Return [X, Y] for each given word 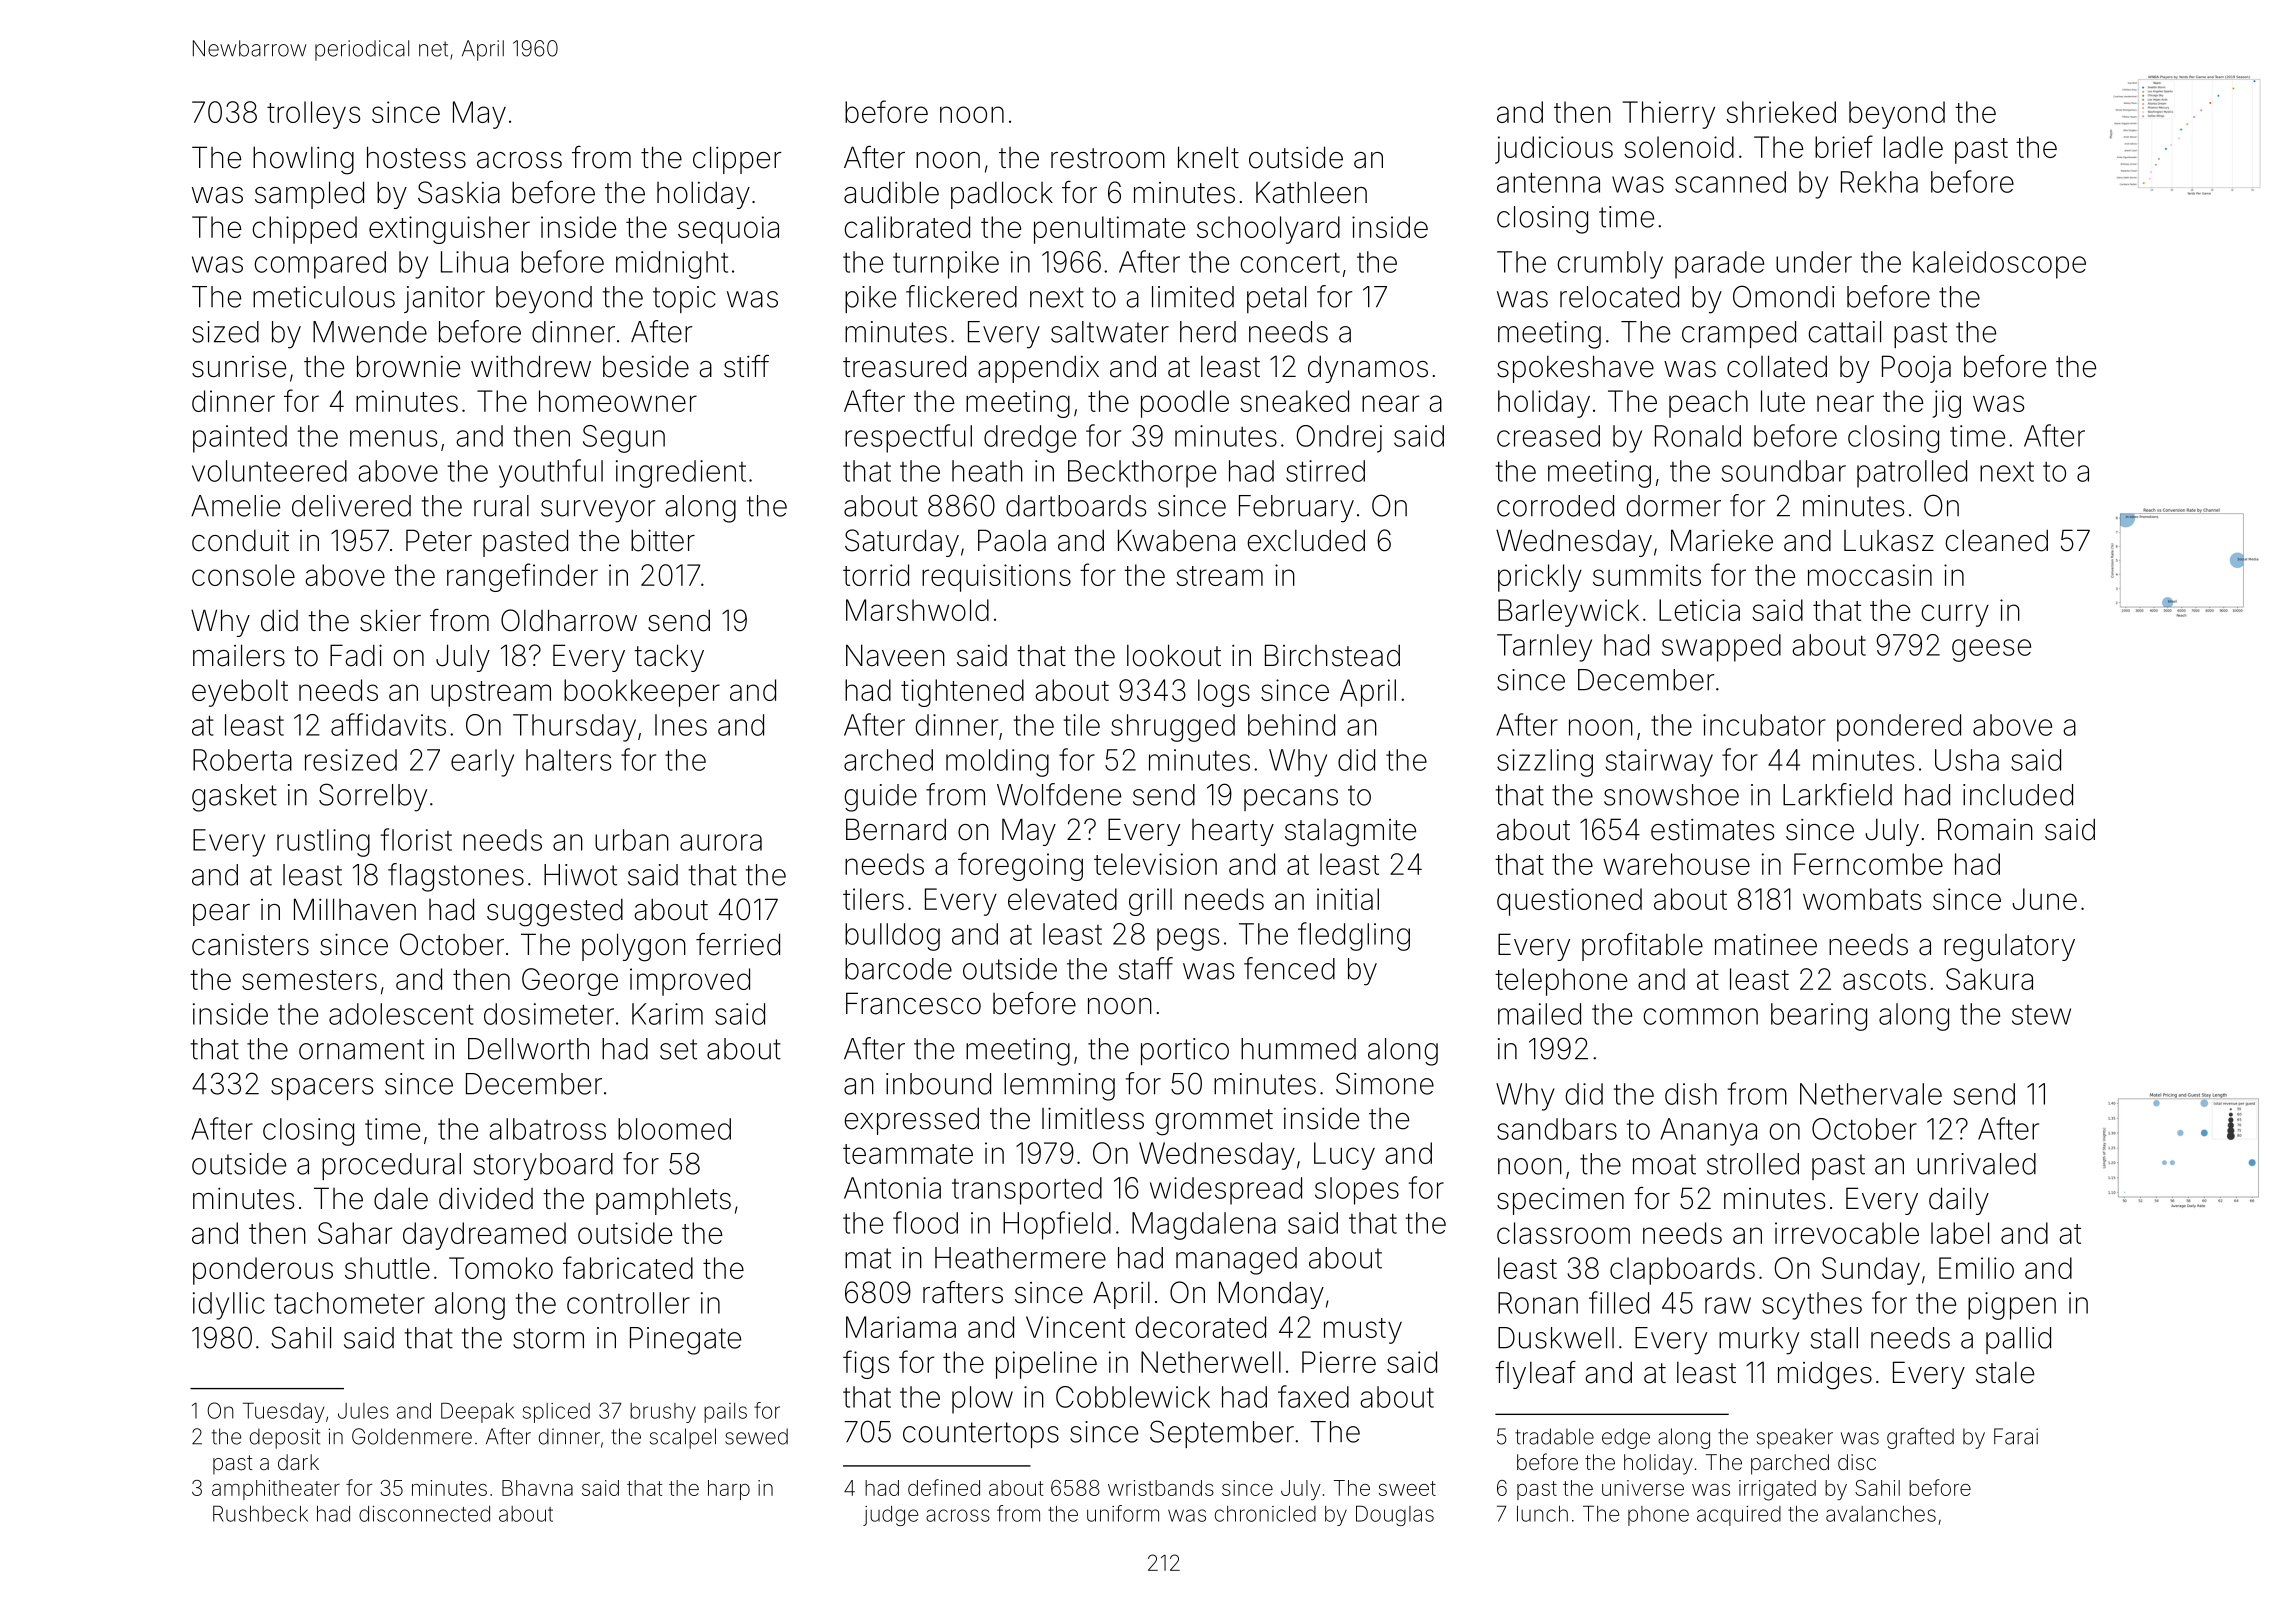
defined [944, 1487]
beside [646, 367]
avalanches [1881, 1514]
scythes [1812, 1306]
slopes [1357, 1191]
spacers [322, 1089]
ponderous [263, 1271]
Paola [1012, 540]
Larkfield [1837, 794]
